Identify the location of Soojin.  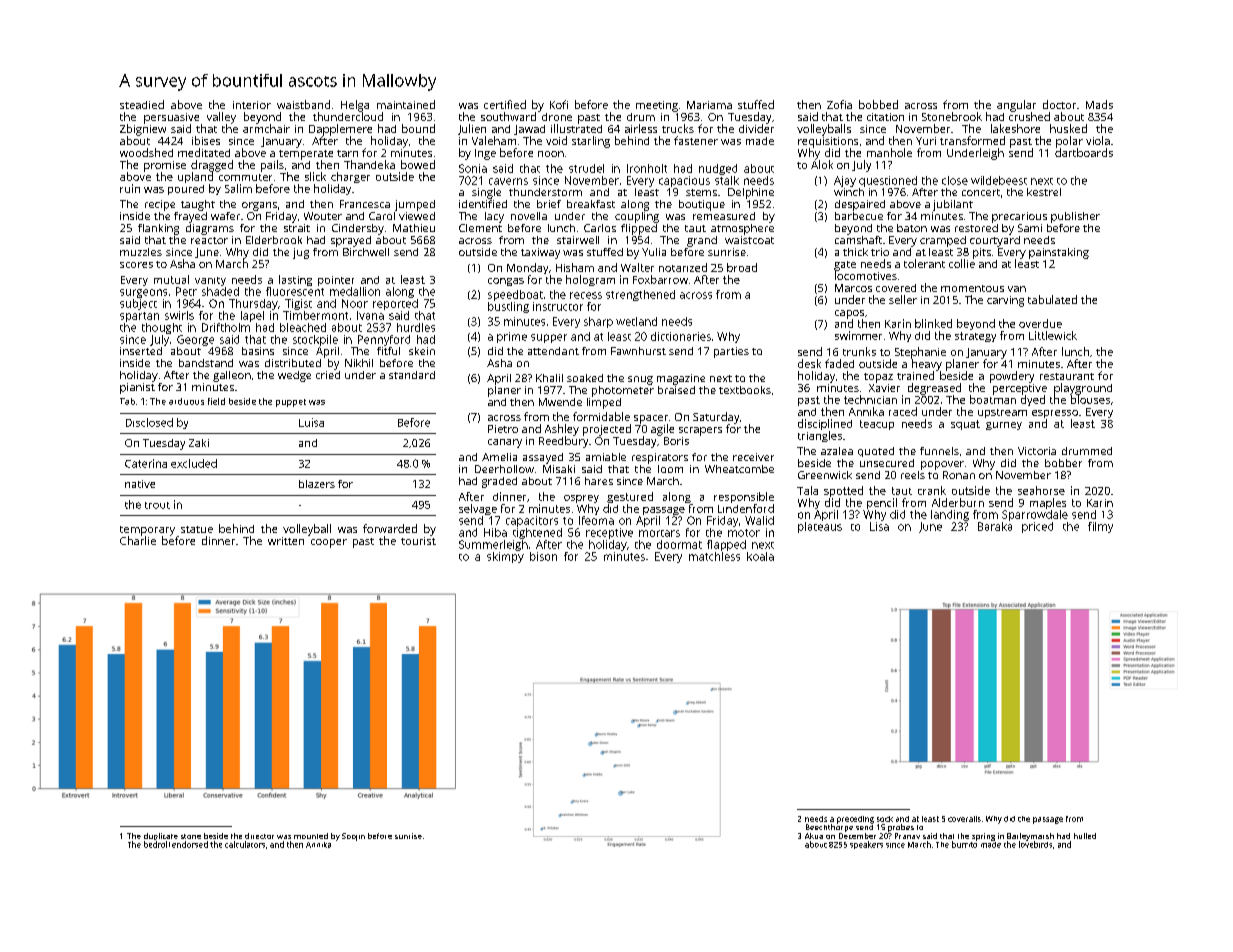
(353, 837).
